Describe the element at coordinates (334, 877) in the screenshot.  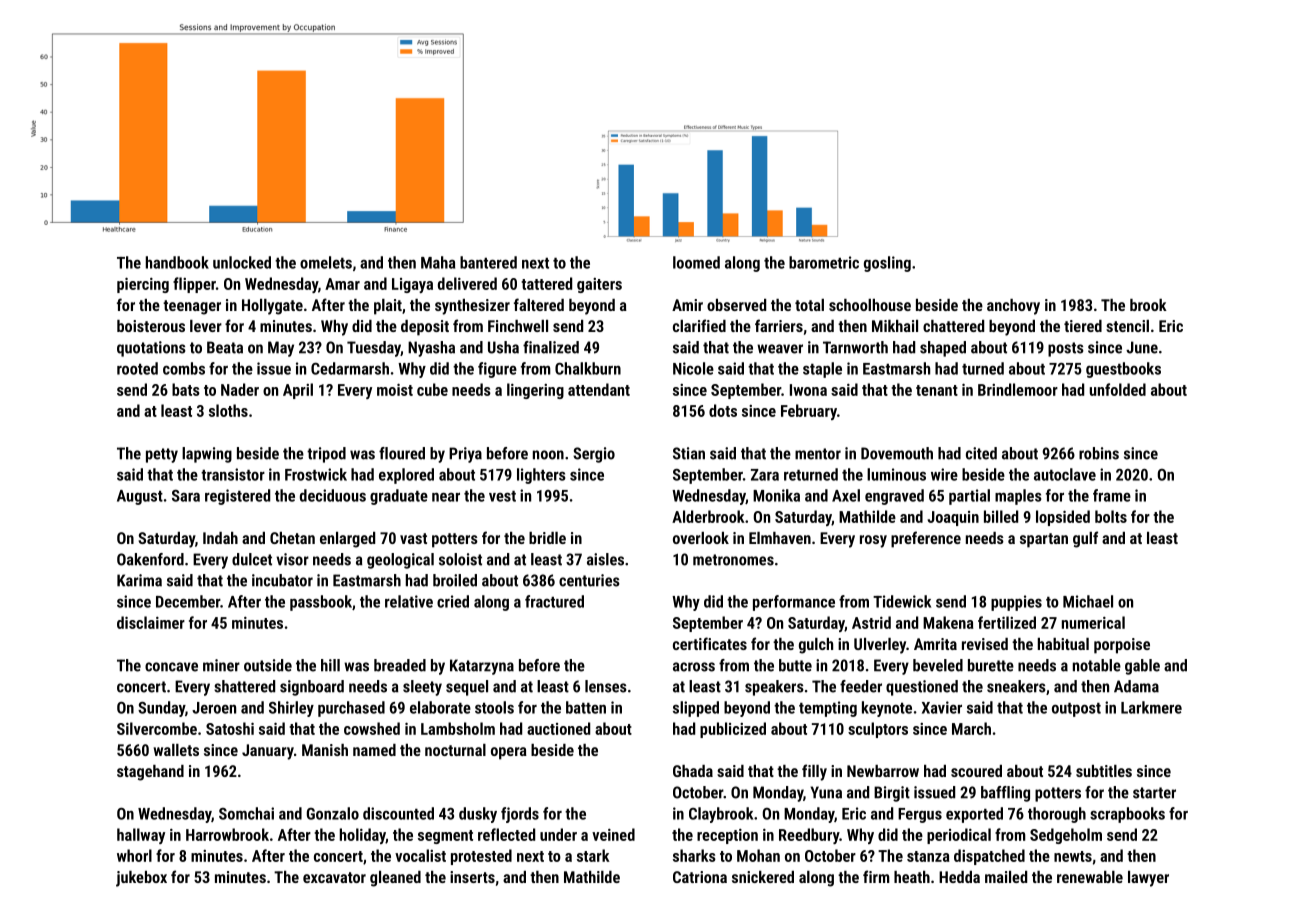
I see `excavator` at that location.
